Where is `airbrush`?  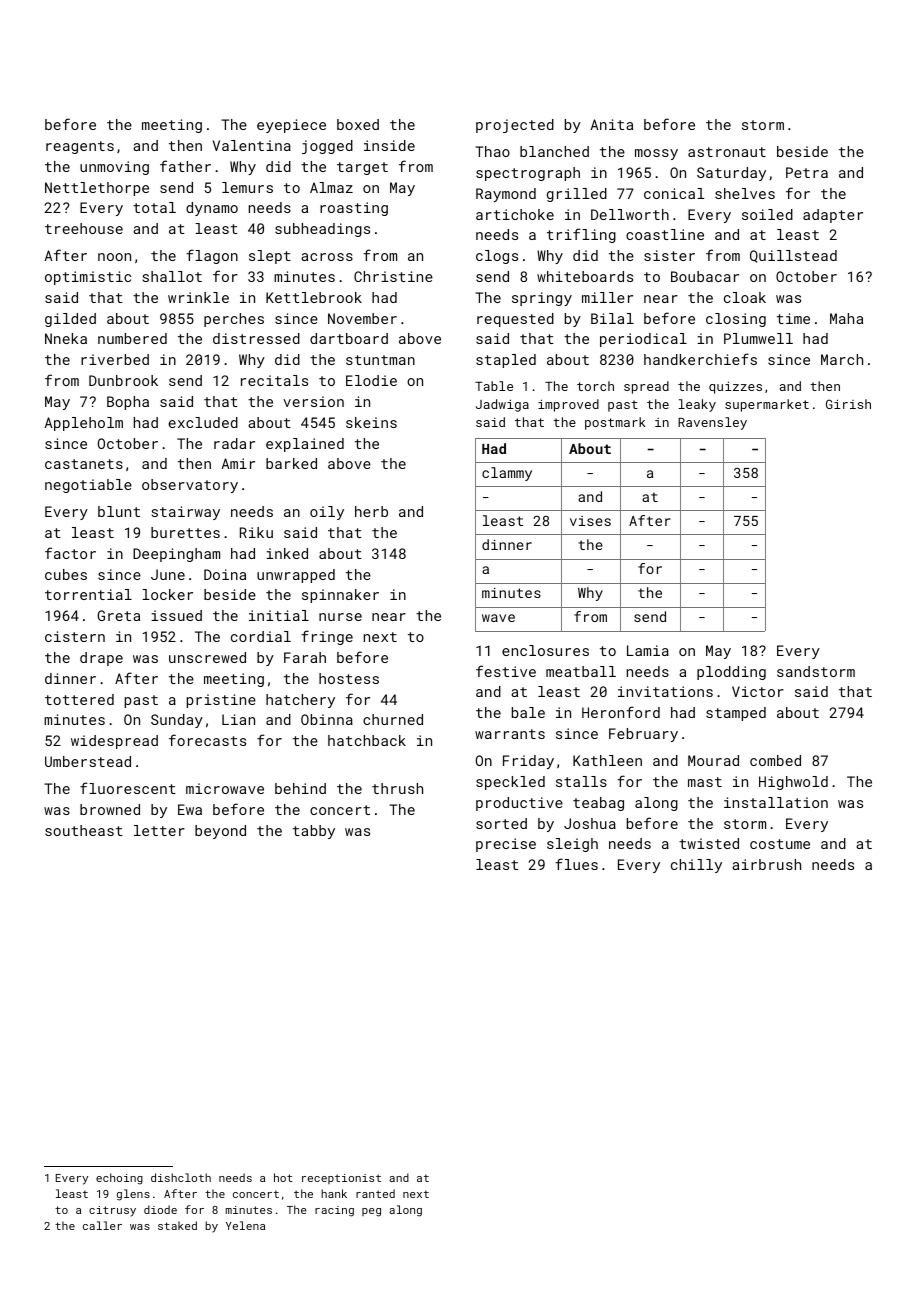 airbrush is located at coordinates (766, 864).
